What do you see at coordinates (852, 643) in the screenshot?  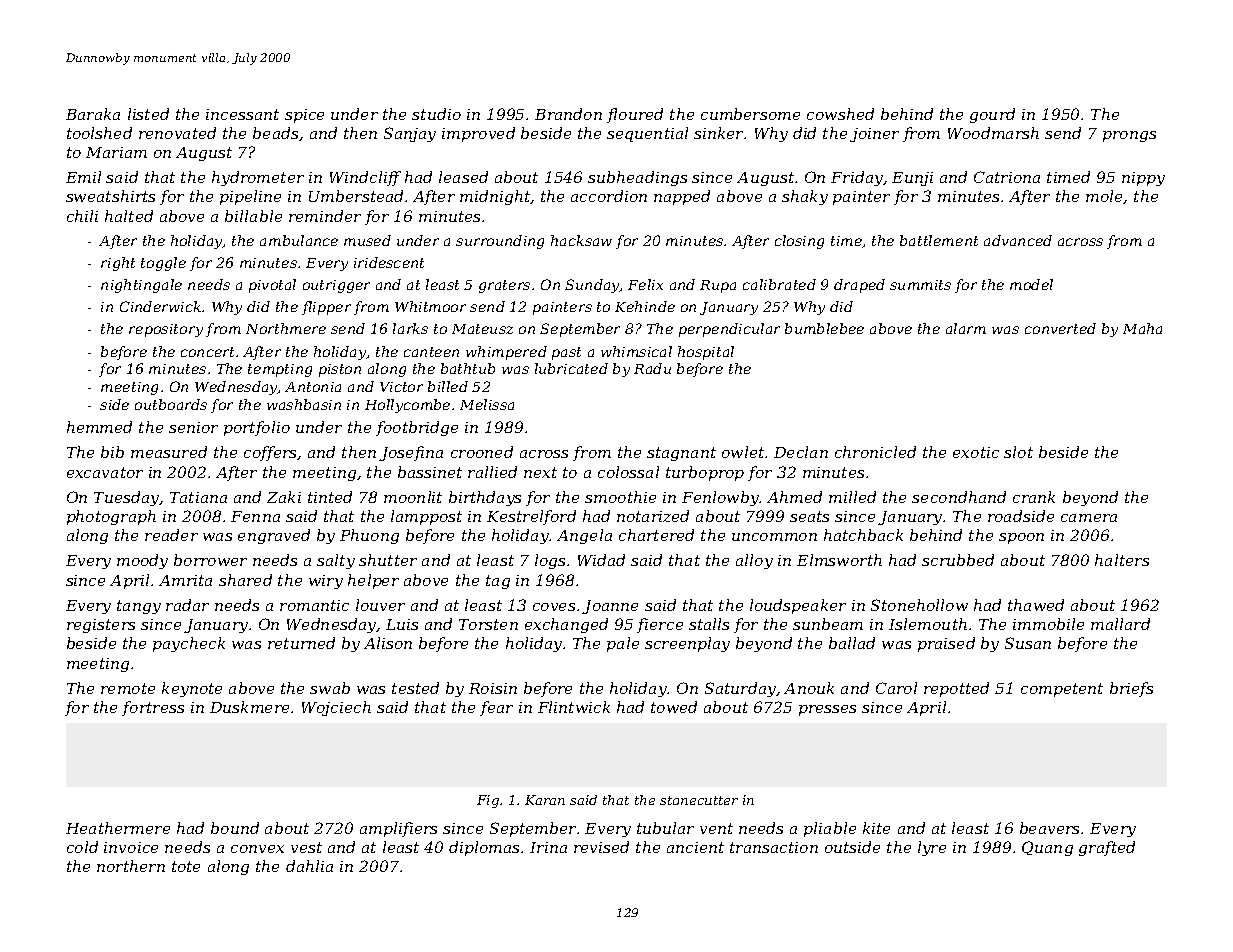 I see `ballad` at bounding box center [852, 643].
